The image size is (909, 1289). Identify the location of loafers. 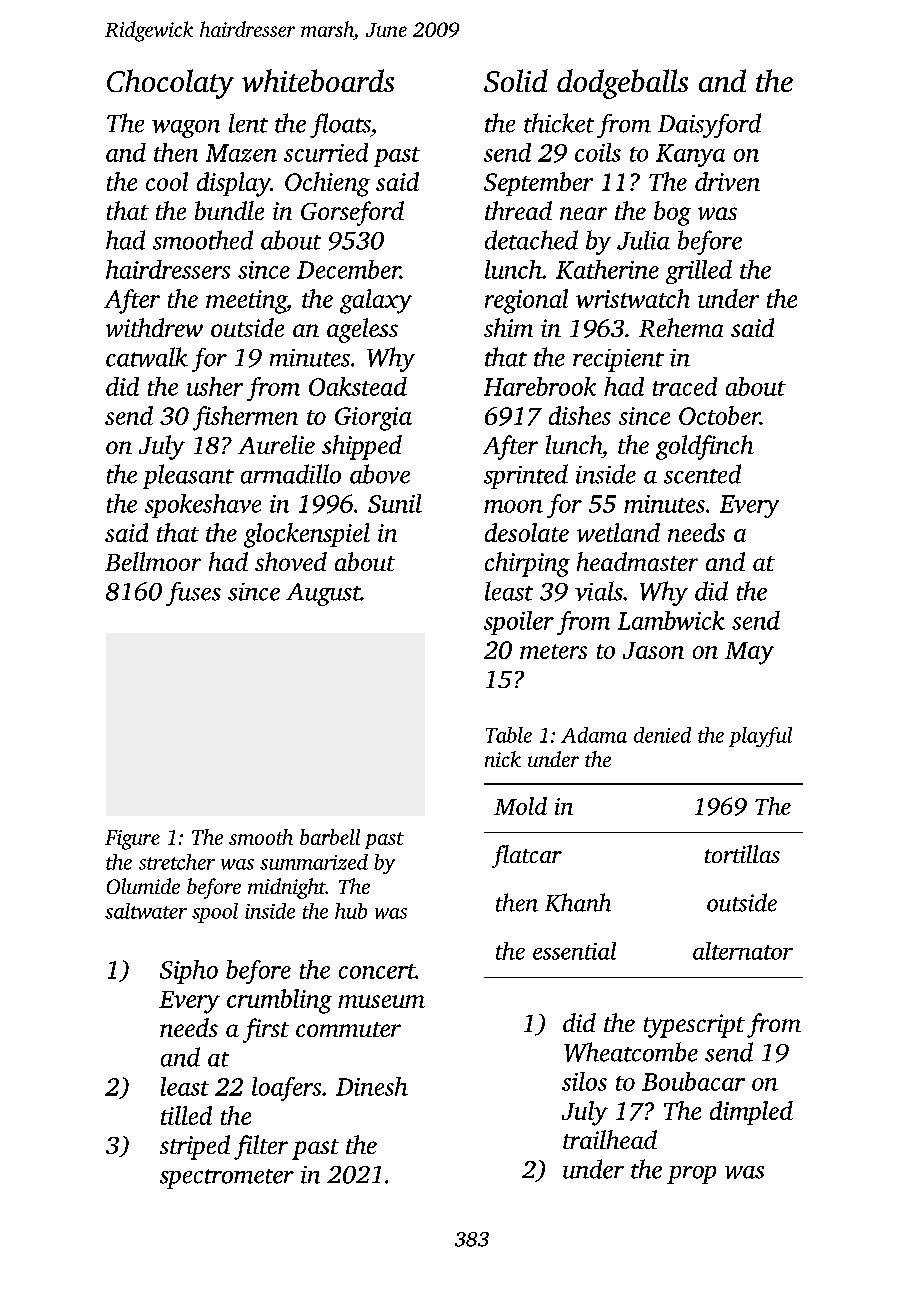
(286, 1089).
